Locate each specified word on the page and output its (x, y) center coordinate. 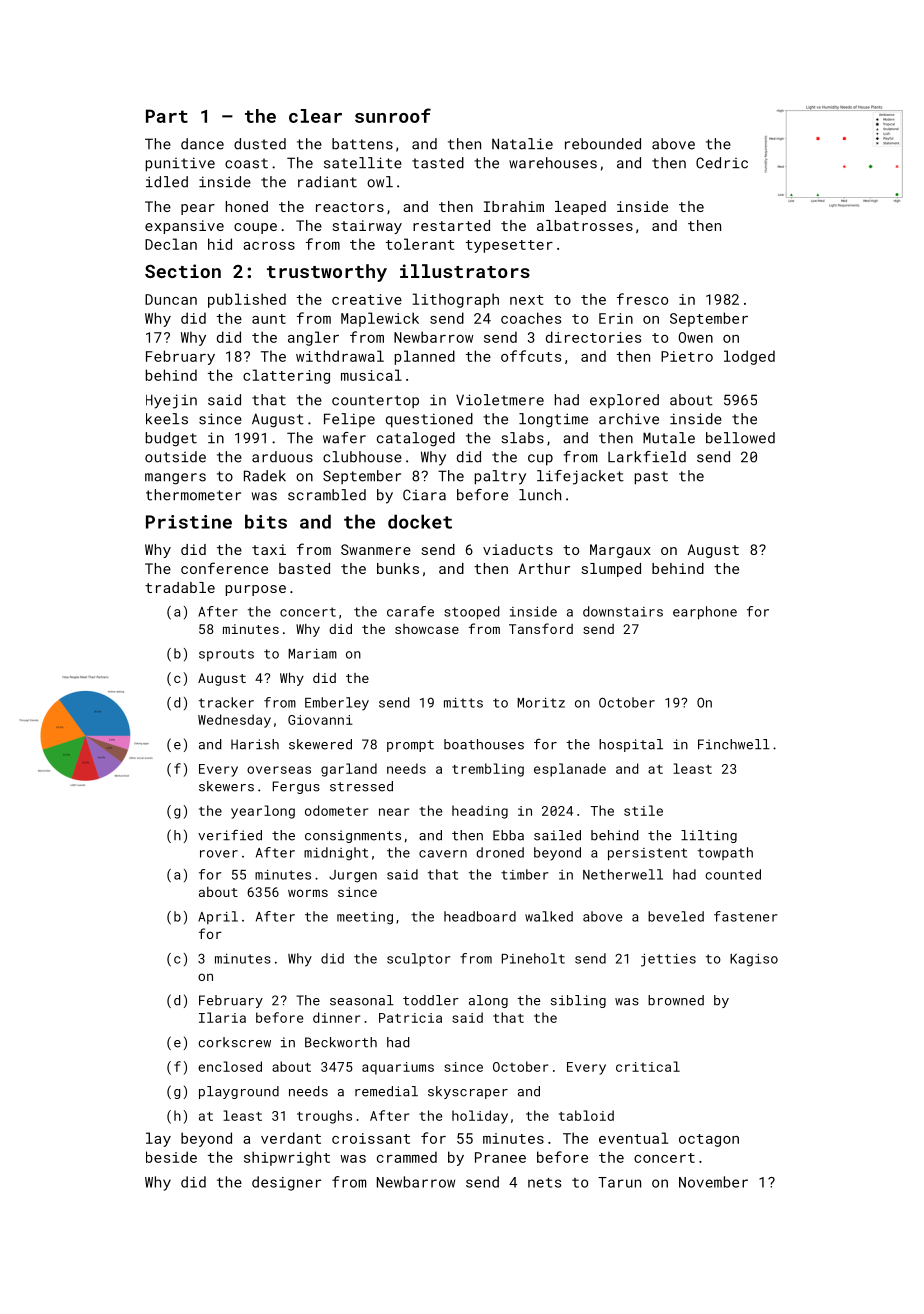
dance (202, 144)
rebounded (603, 144)
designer (286, 1183)
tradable (180, 587)
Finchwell (734, 744)
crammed (407, 1157)
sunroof (393, 115)
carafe (410, 611)
